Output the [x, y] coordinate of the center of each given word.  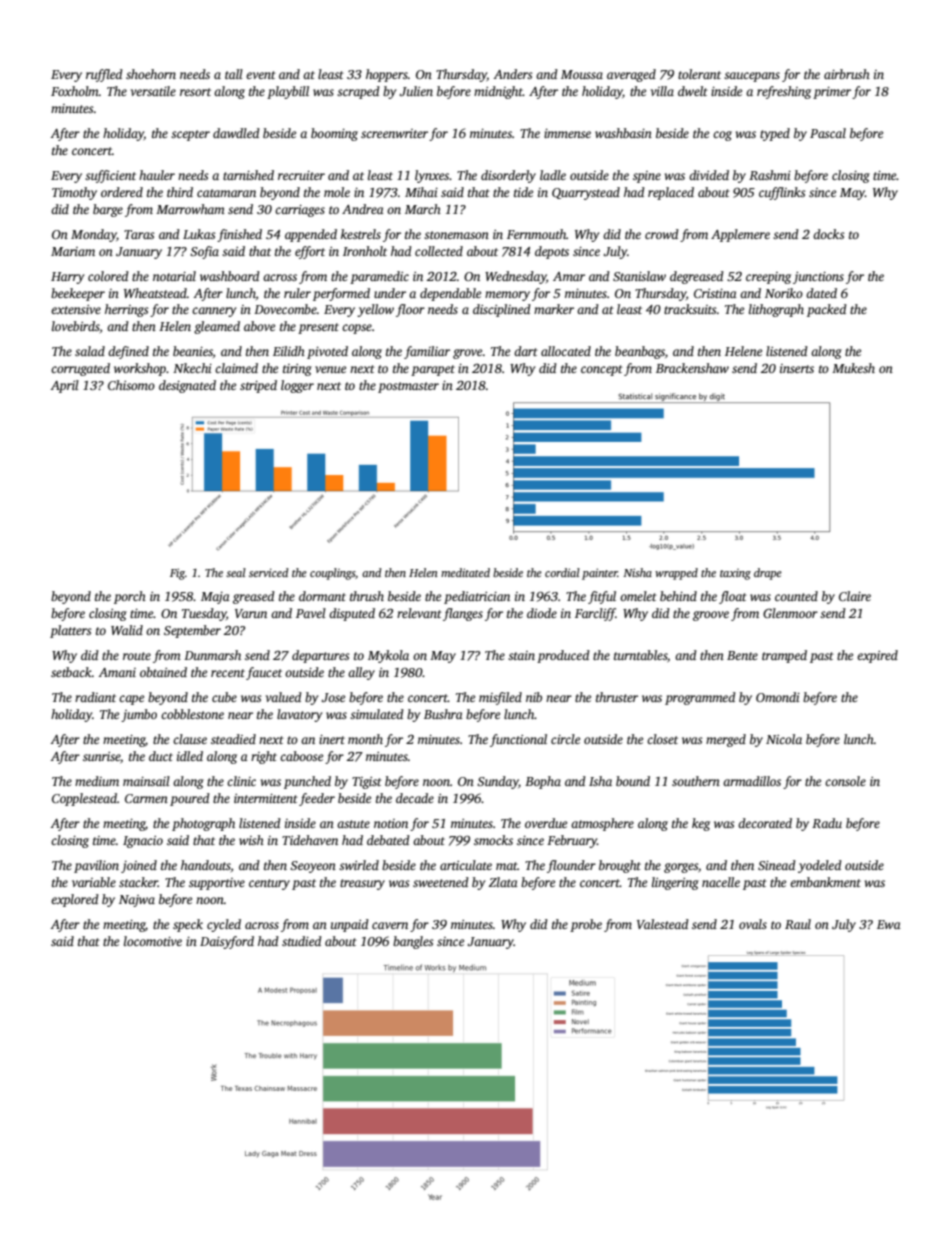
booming [334, 134]
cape [131, 700]
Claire [855, 596]
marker [554, 309]
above [259, 326]
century [269, 884]
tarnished [248, 175]
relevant [419, 613]
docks [828, 234]
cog [722, 136]
